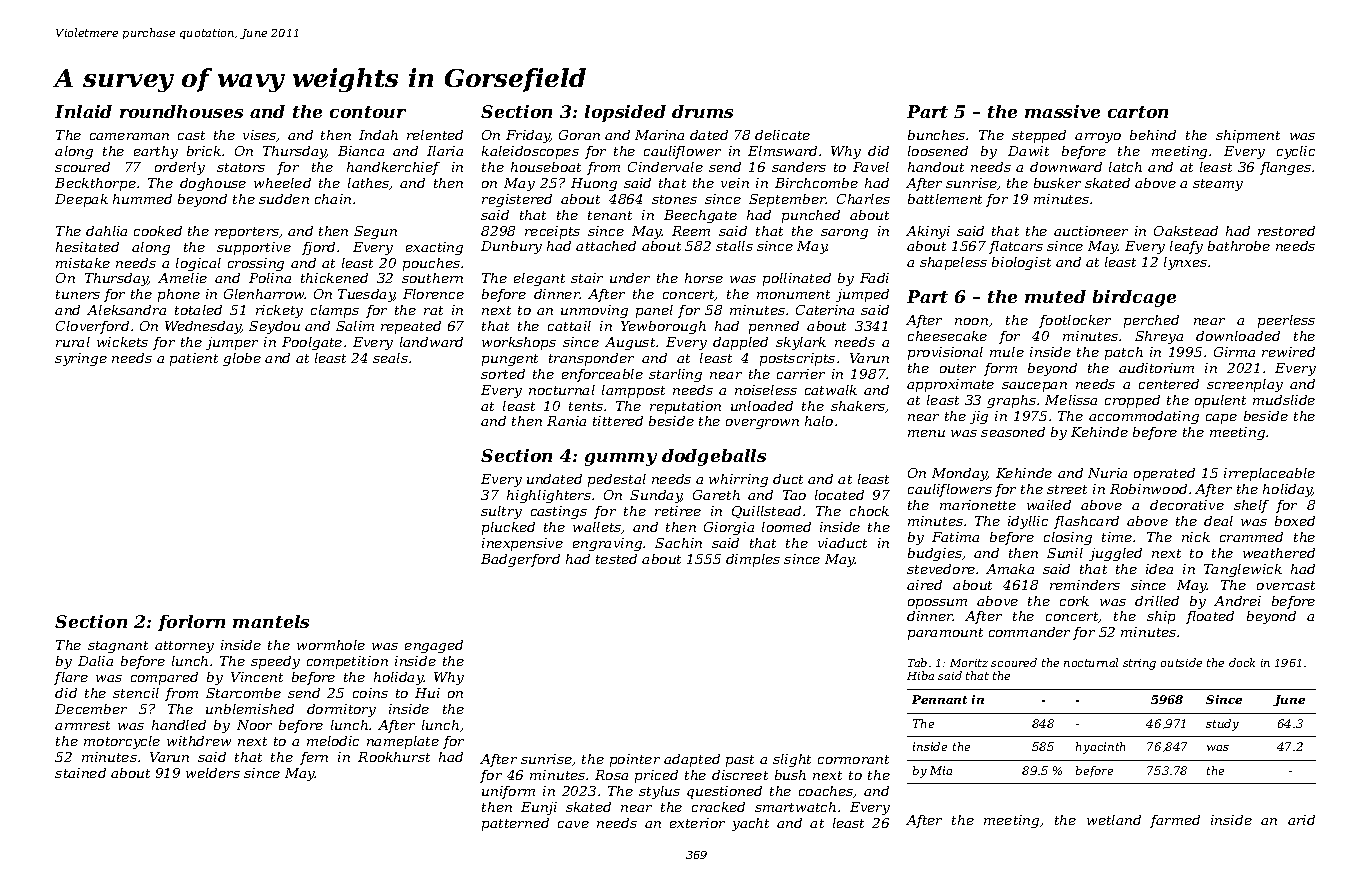  I want to click on lopsided, so click(625, 113).
